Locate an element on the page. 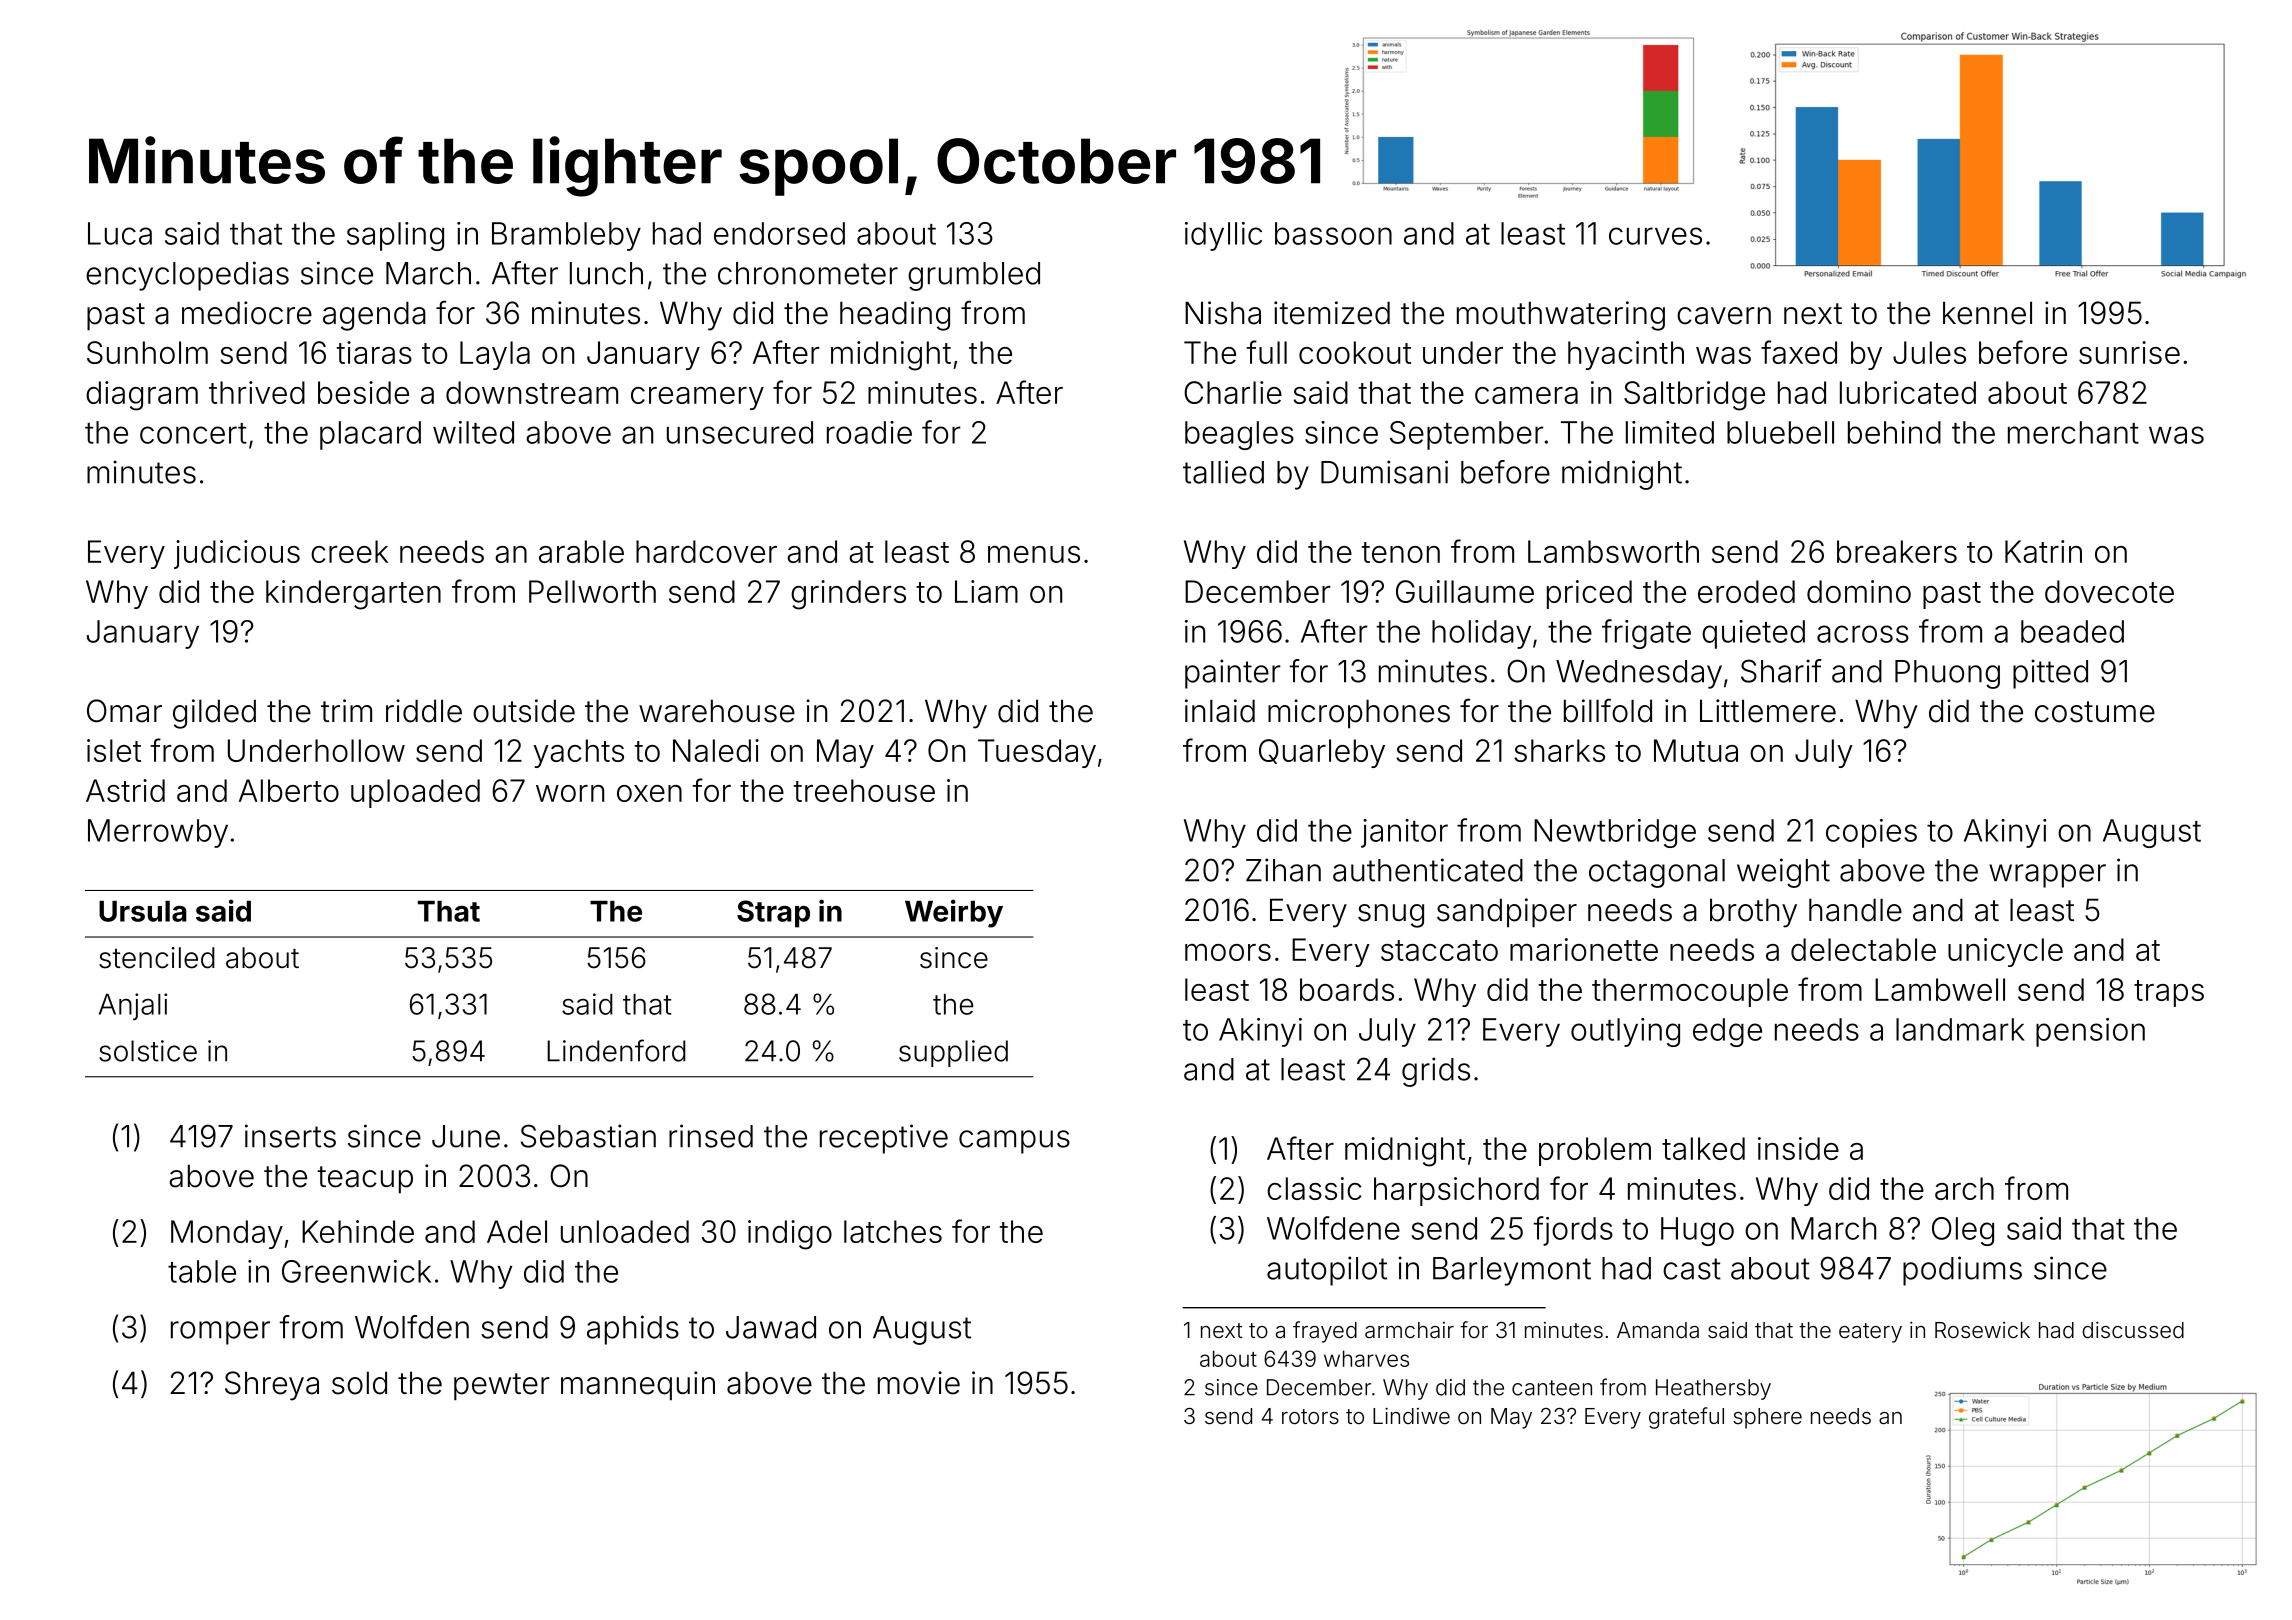  idyllic is located at coordinates (1223, 236).
